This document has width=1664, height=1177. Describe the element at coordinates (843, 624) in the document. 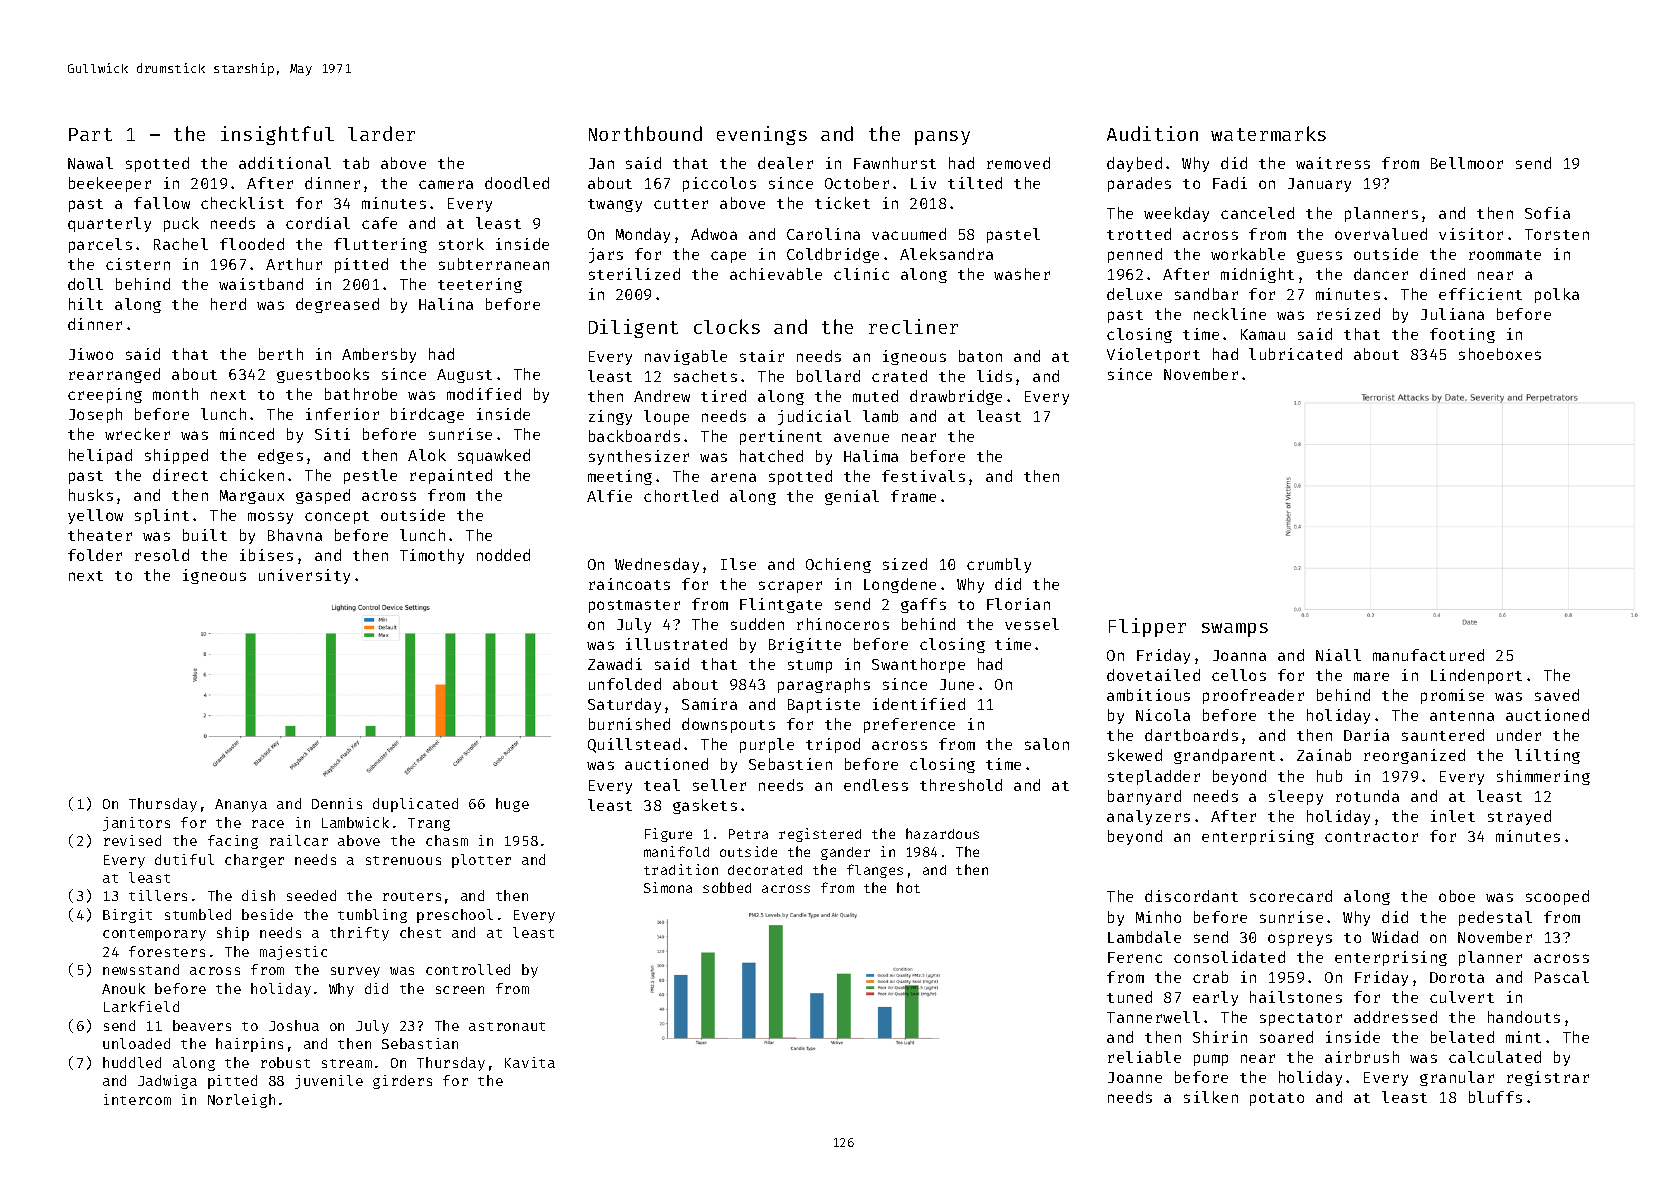

I see `rhinoceros` at that location.
